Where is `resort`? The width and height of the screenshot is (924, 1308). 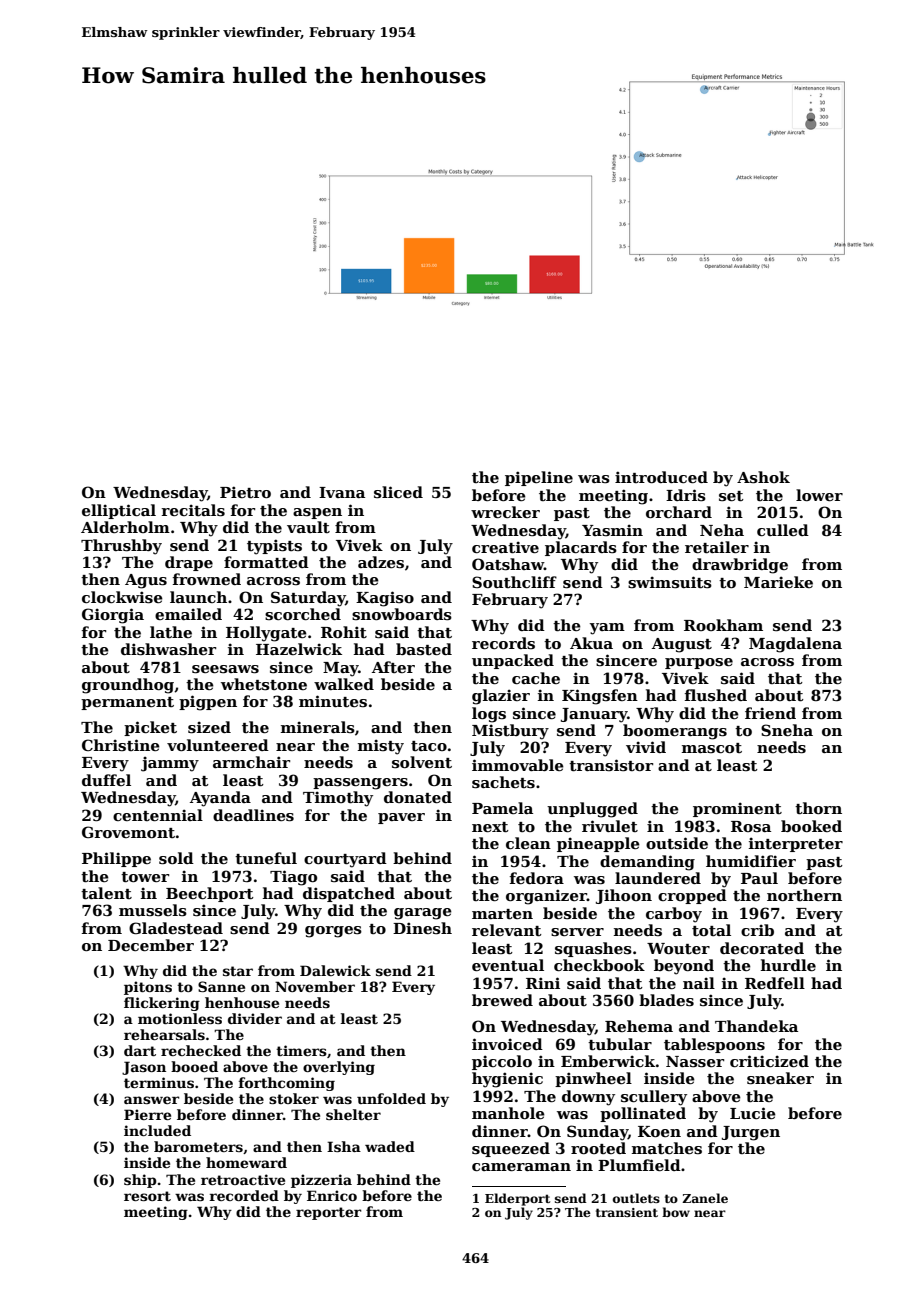 resort is located at coordinates (147, 1196).
